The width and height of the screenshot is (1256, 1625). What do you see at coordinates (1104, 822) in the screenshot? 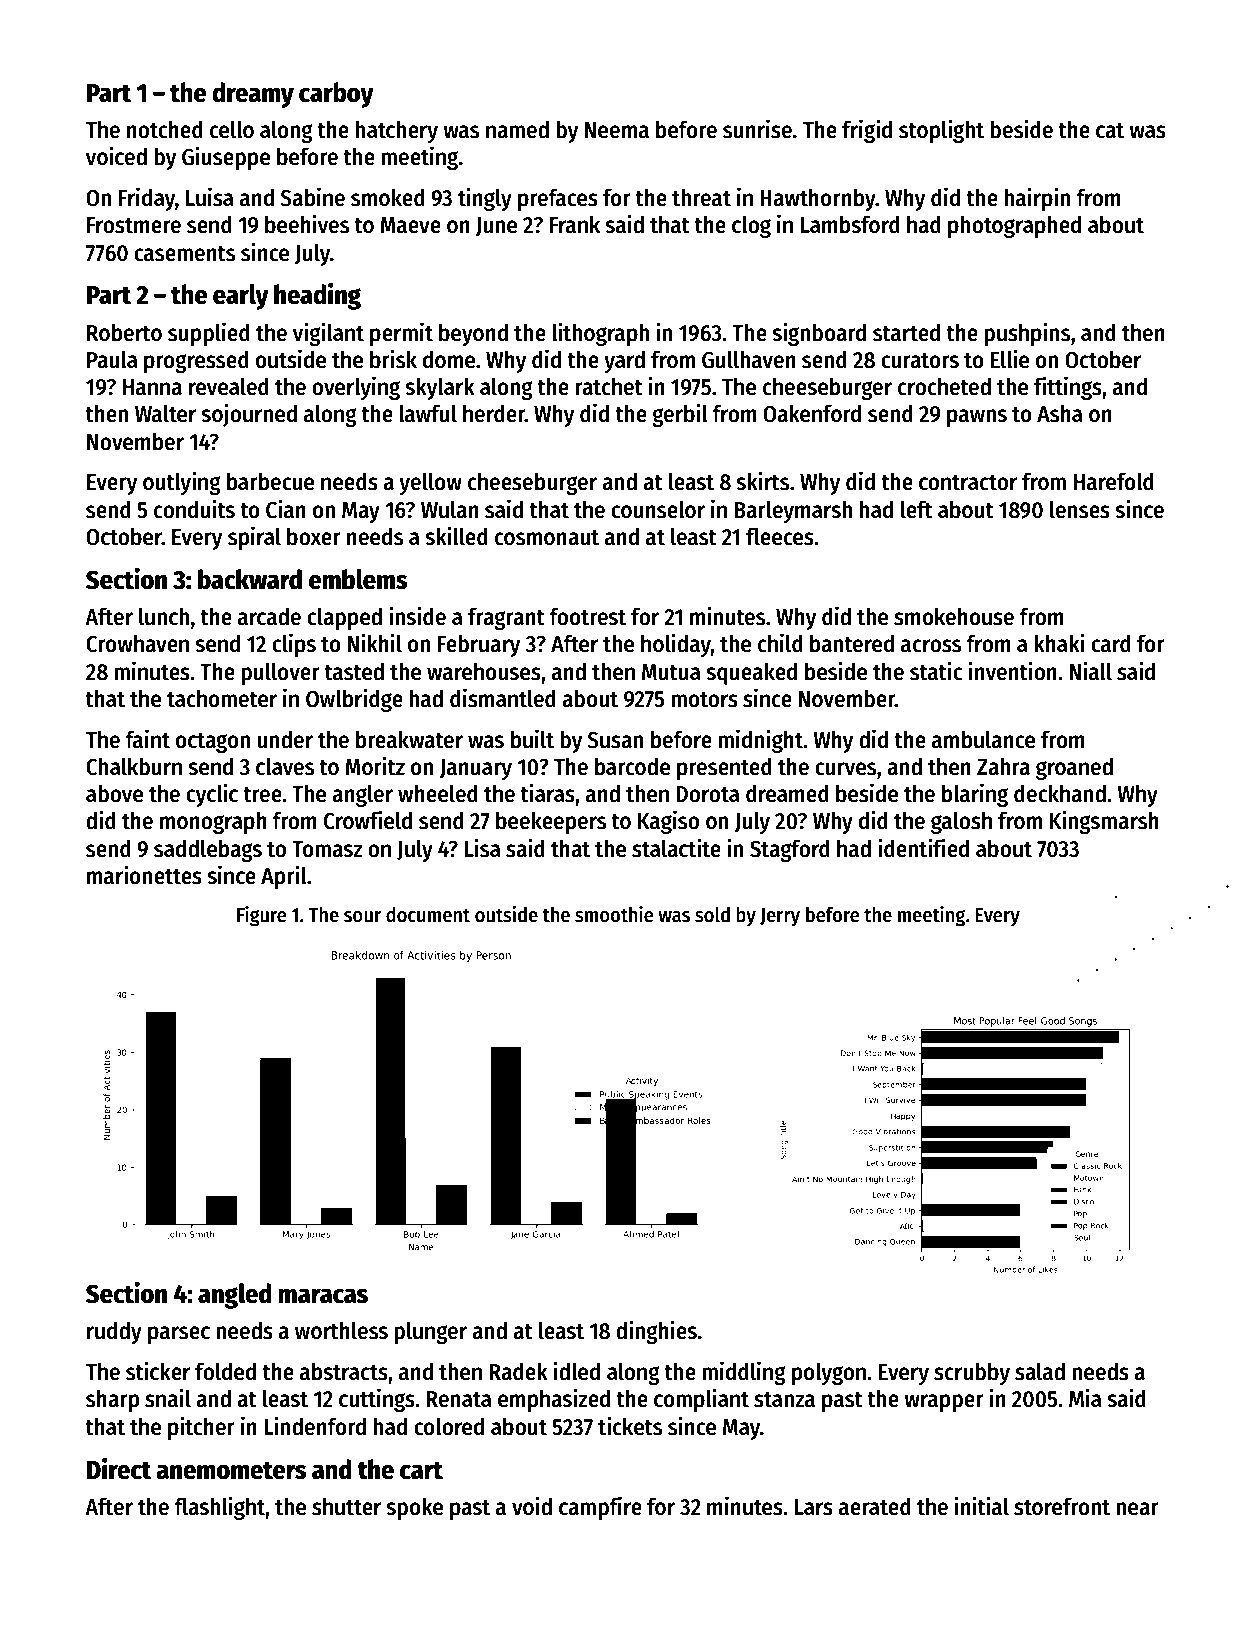
I see `Kingsmarsh` at bounding box center [1104, 822].
